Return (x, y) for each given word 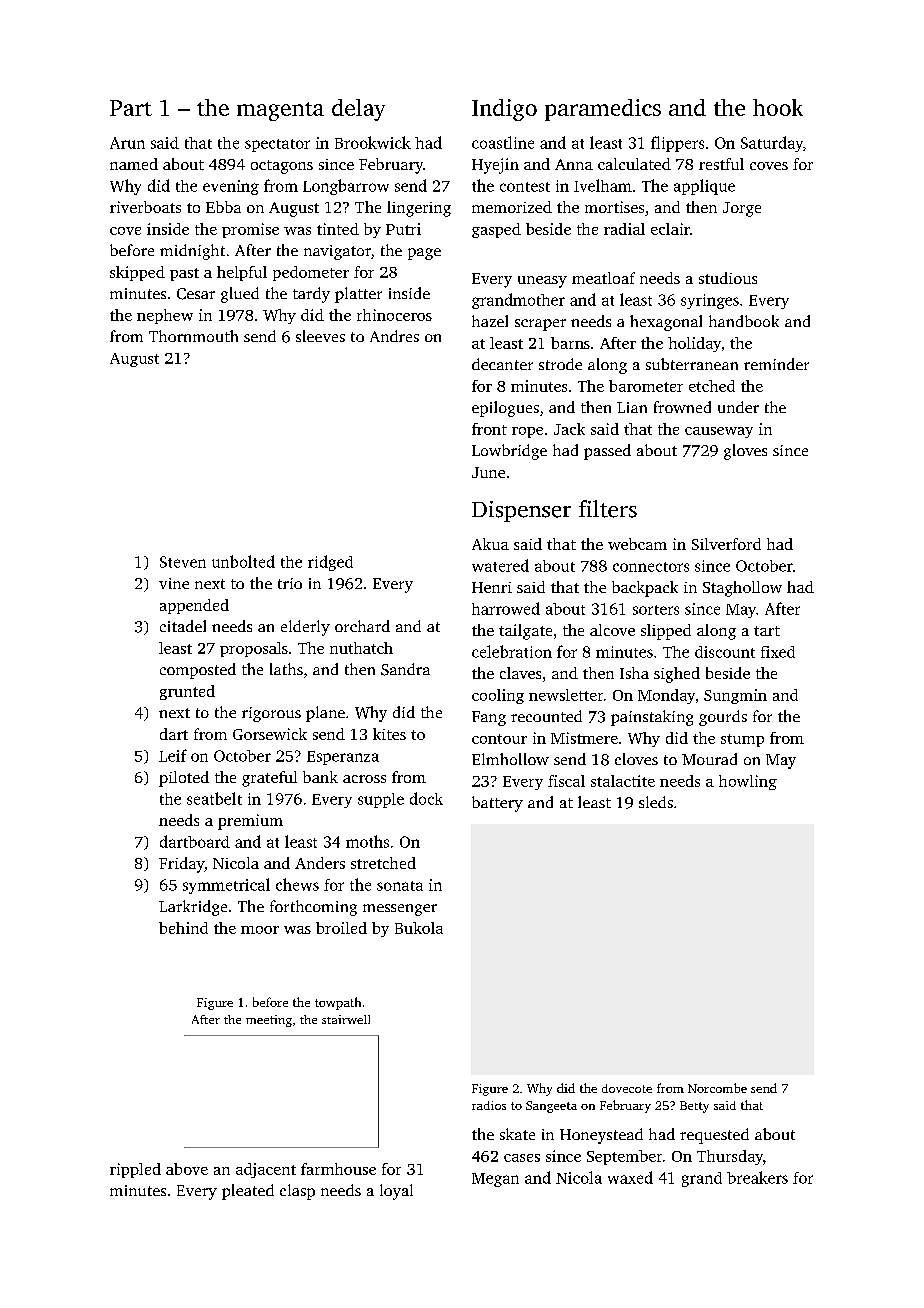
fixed (778, 652)
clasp (297, 1192)
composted (198, 671)
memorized (512, 207)
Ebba (223, 207)
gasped (496, 230)
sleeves (320, 336)
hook (778, 107)
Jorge (742, 209)
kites (389, 734)
